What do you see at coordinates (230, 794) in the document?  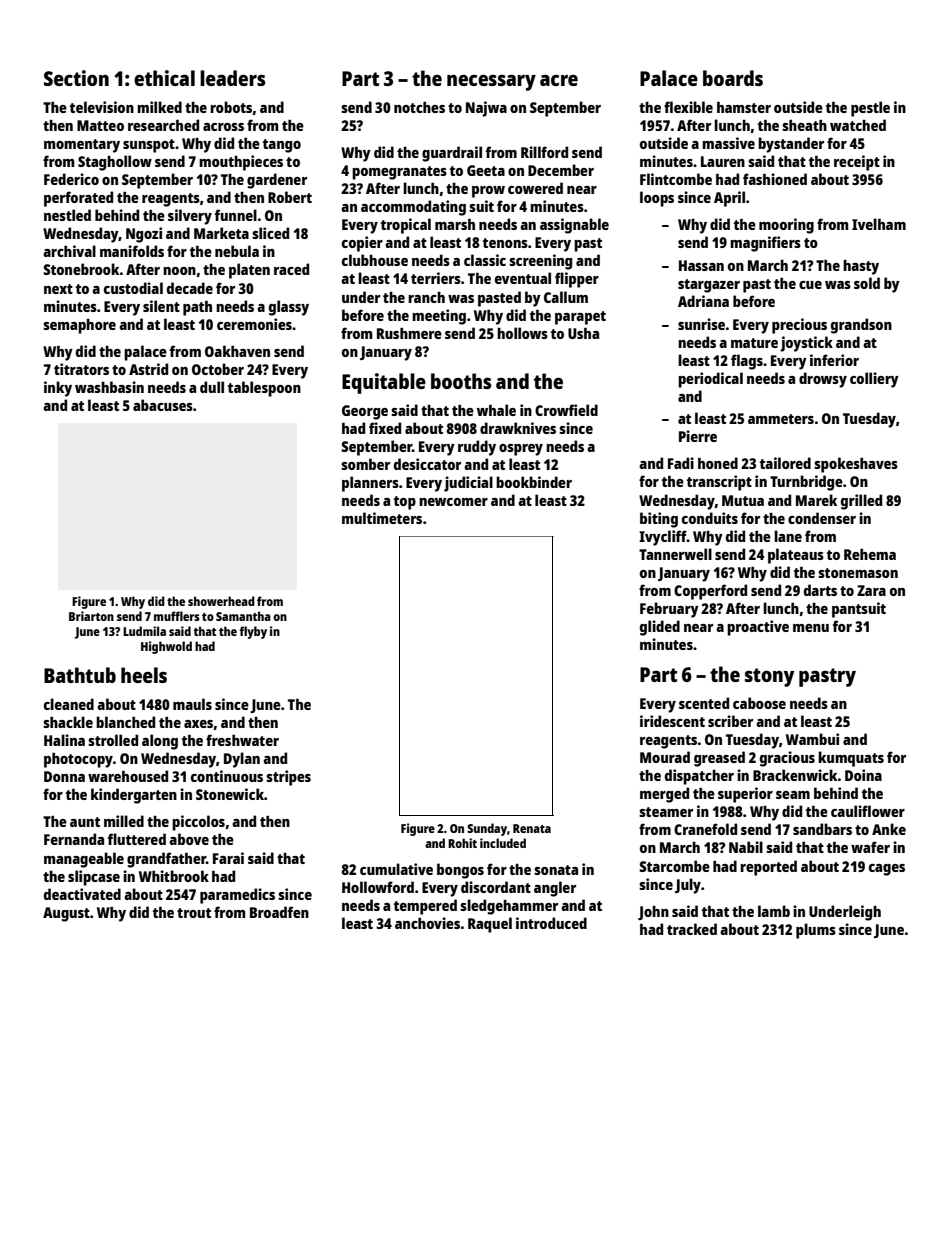 I see `Stonewick` at bounding box center [230, 794].
